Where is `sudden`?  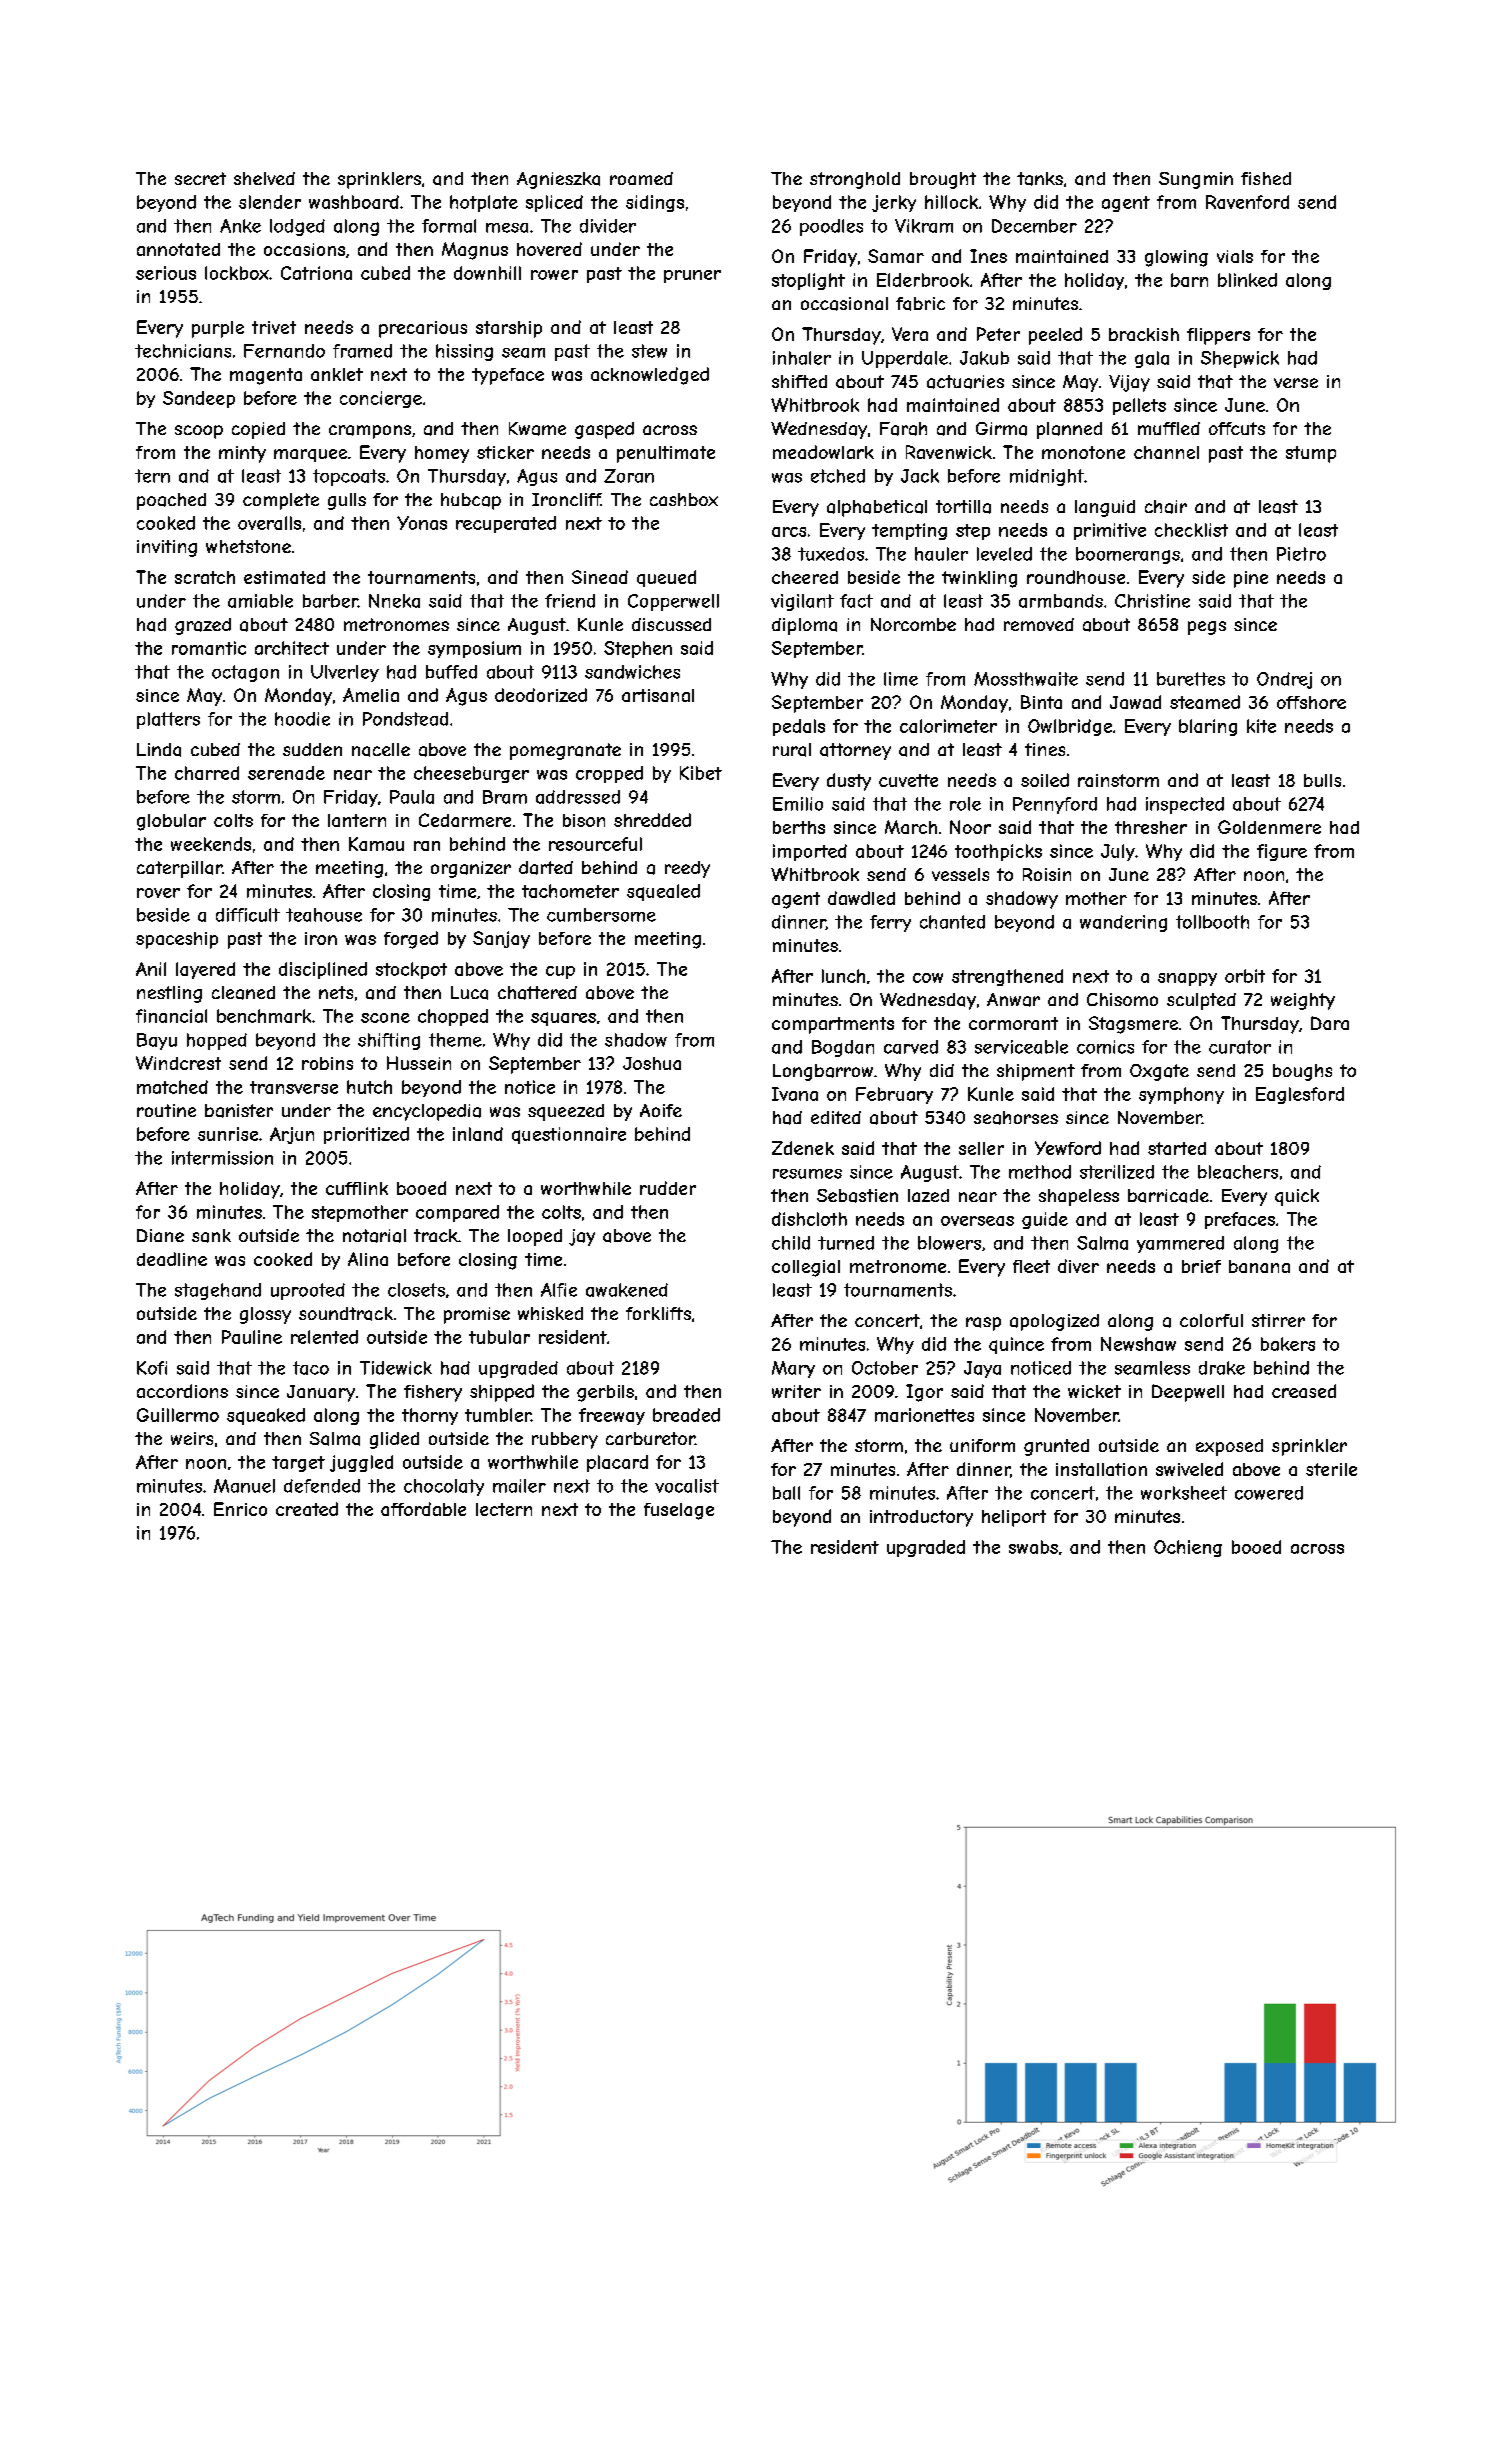 sudden is located at coordinates (312, 749).
